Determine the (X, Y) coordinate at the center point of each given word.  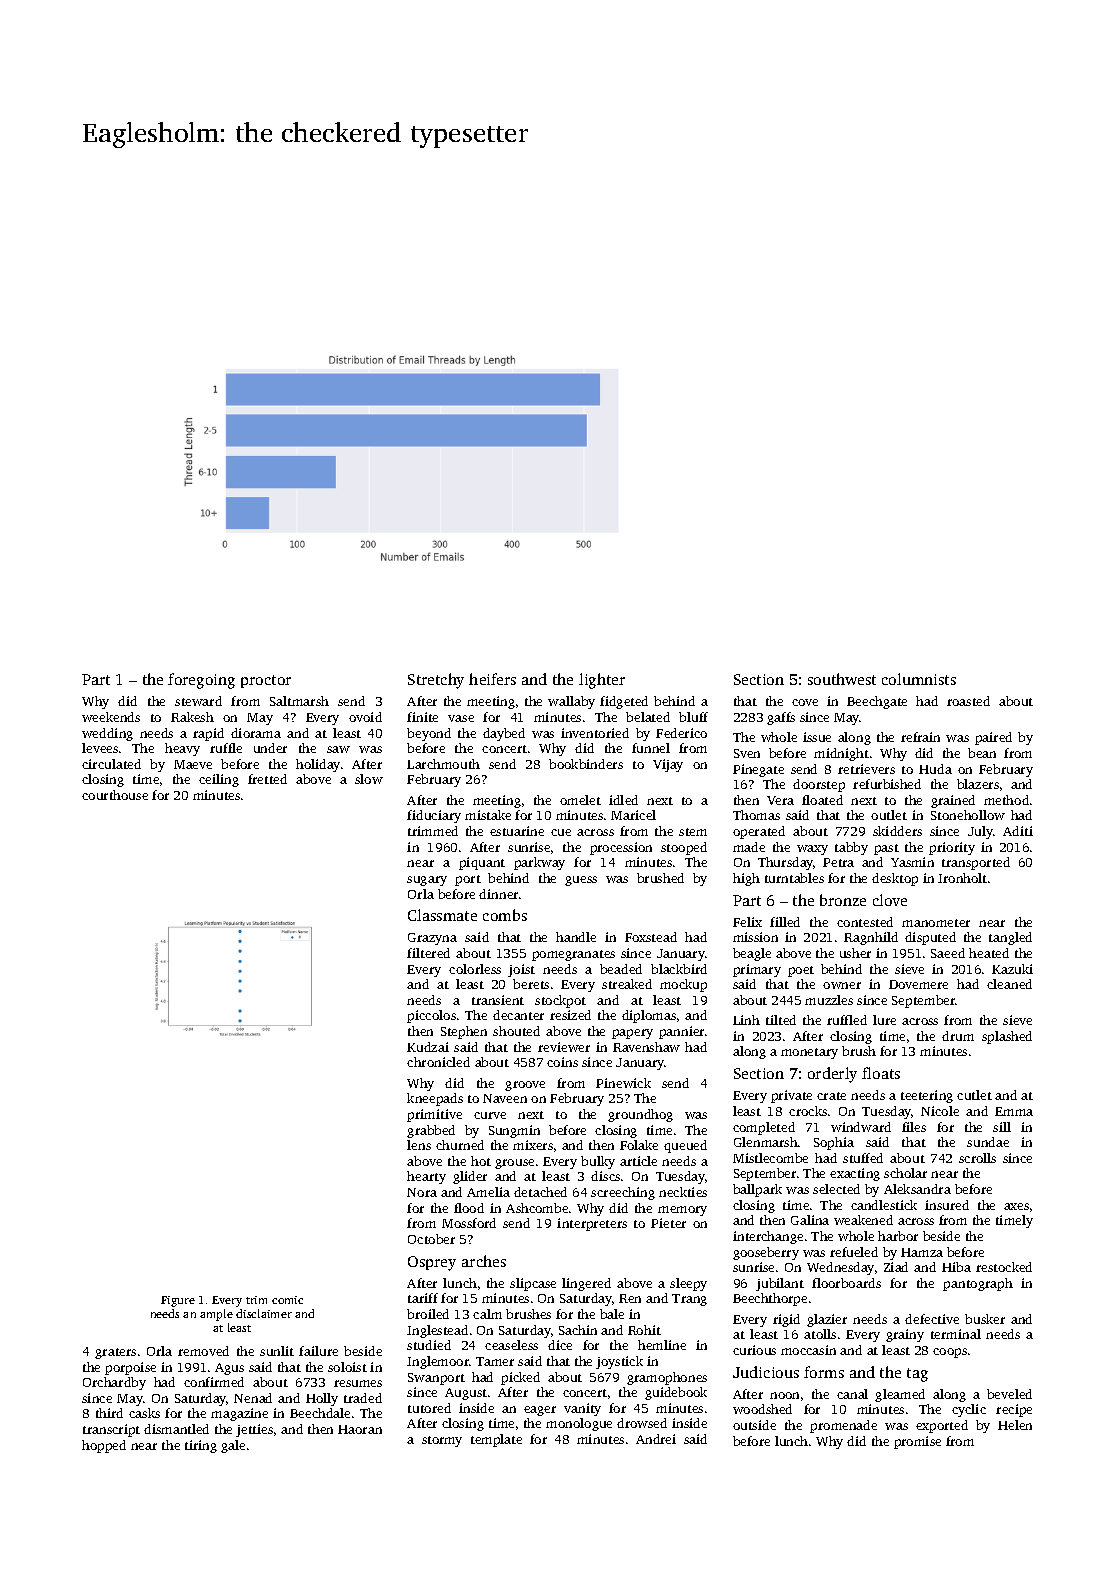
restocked (1004, 1267)
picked (520, 1378)
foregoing (201, 681)
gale (233, 1446)
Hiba (956, 1267)
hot (481, 1161)
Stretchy (436, 681)
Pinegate (758, 770)
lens (419, 1145)
